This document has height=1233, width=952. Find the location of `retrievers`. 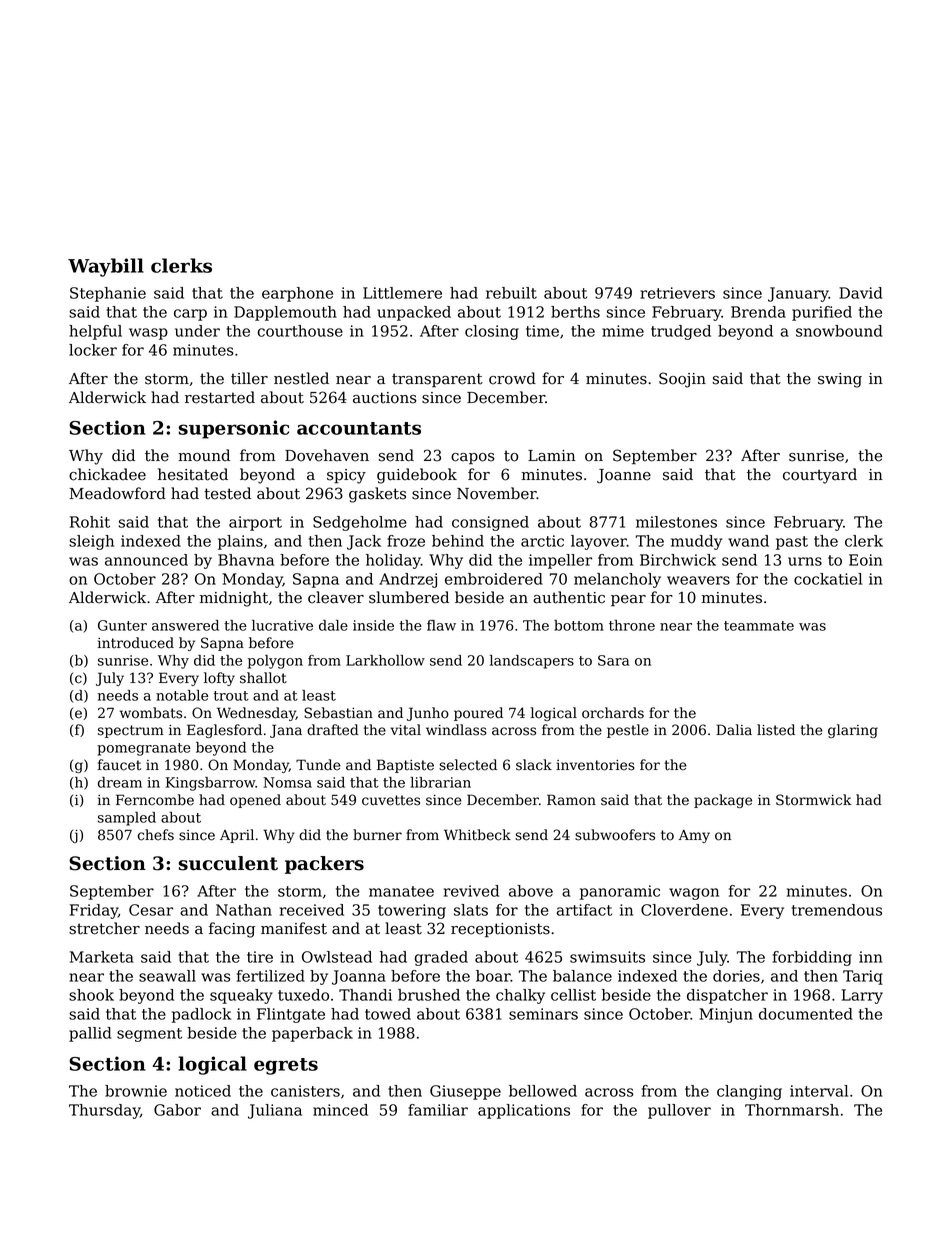

retrievers is located at coordinates (677, 293).
